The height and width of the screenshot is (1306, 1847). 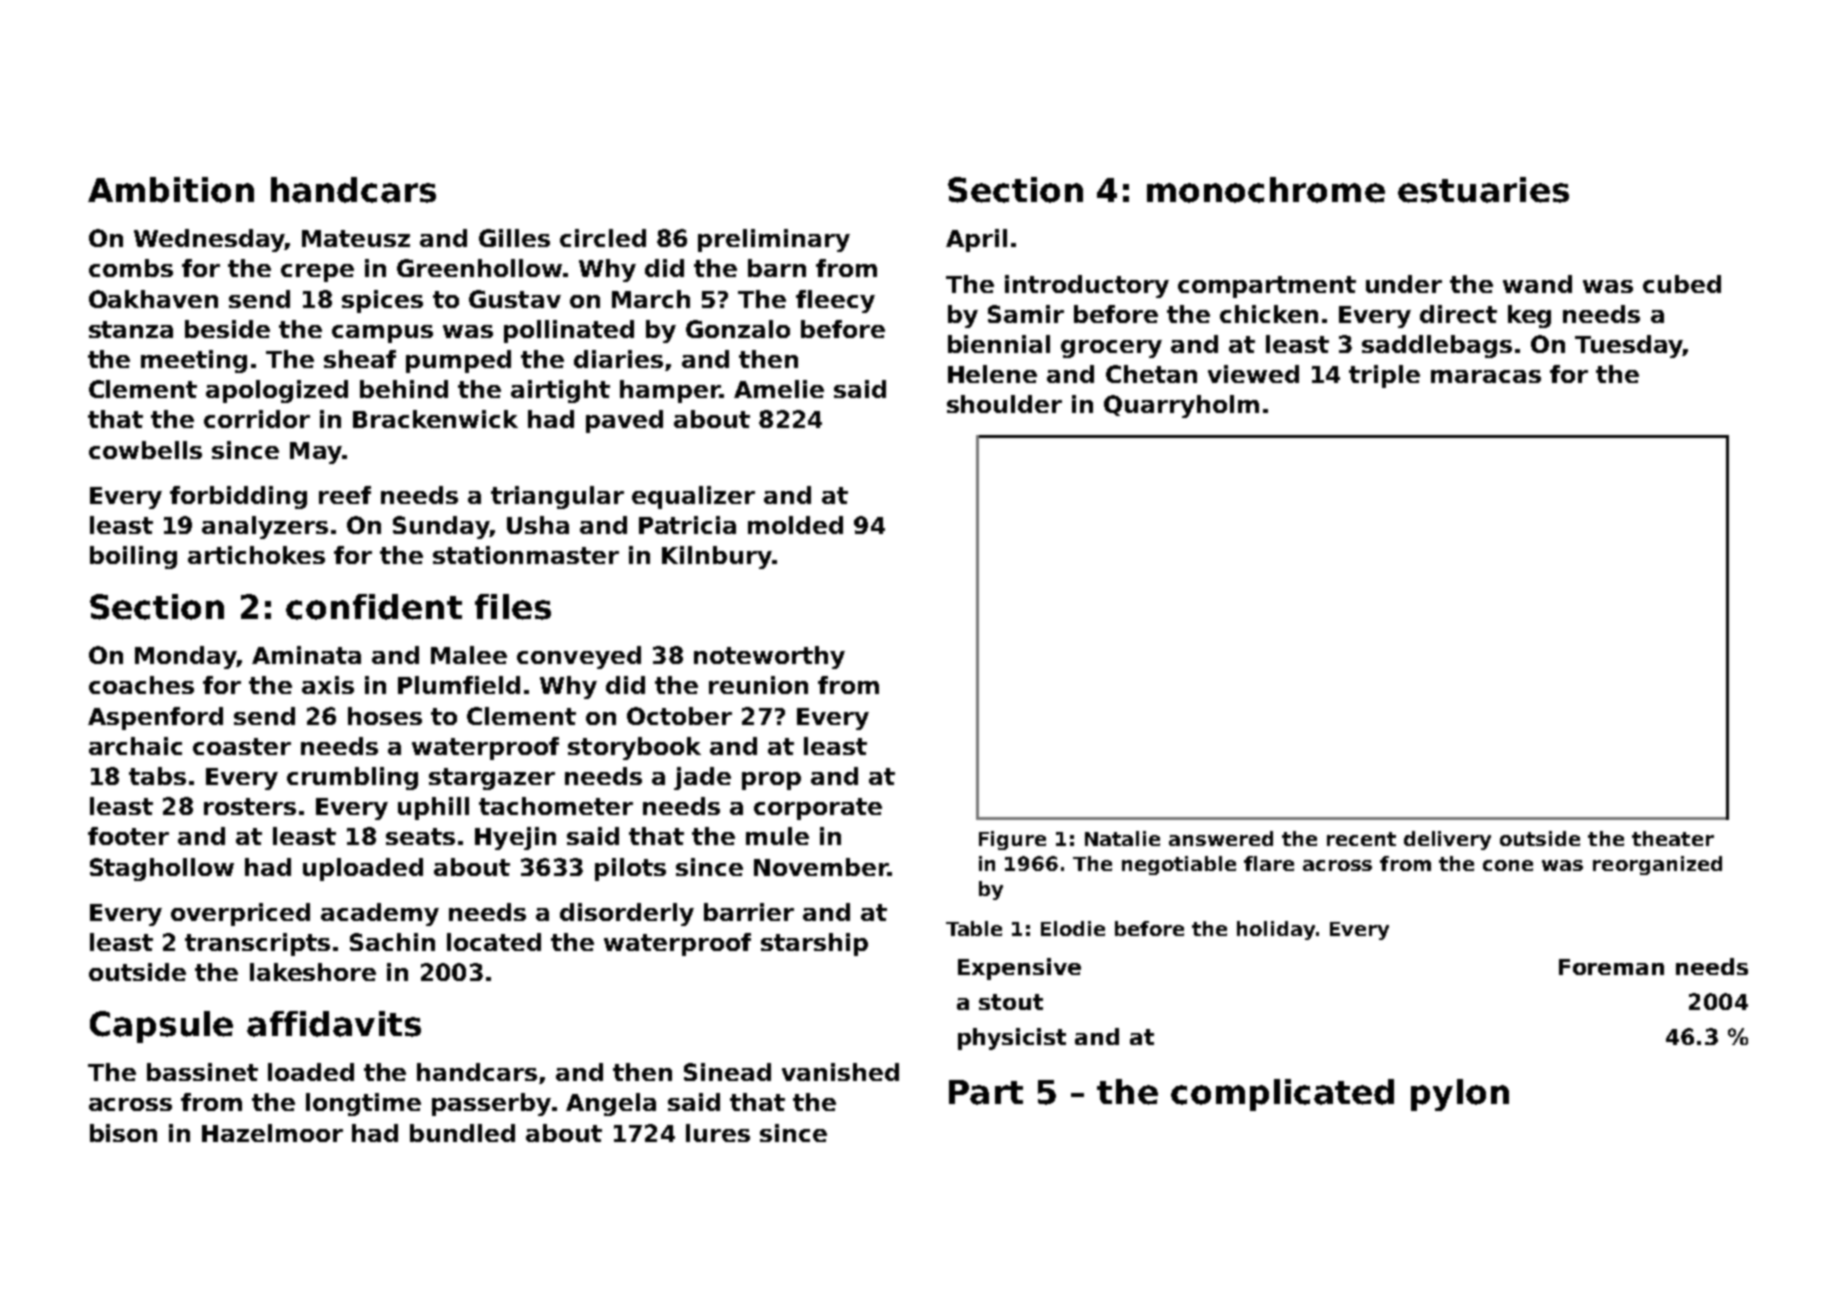 What do you see at coordinates (718, 1133) in the screenshot?
I see `lures` at bounding box center [718, 1133].
